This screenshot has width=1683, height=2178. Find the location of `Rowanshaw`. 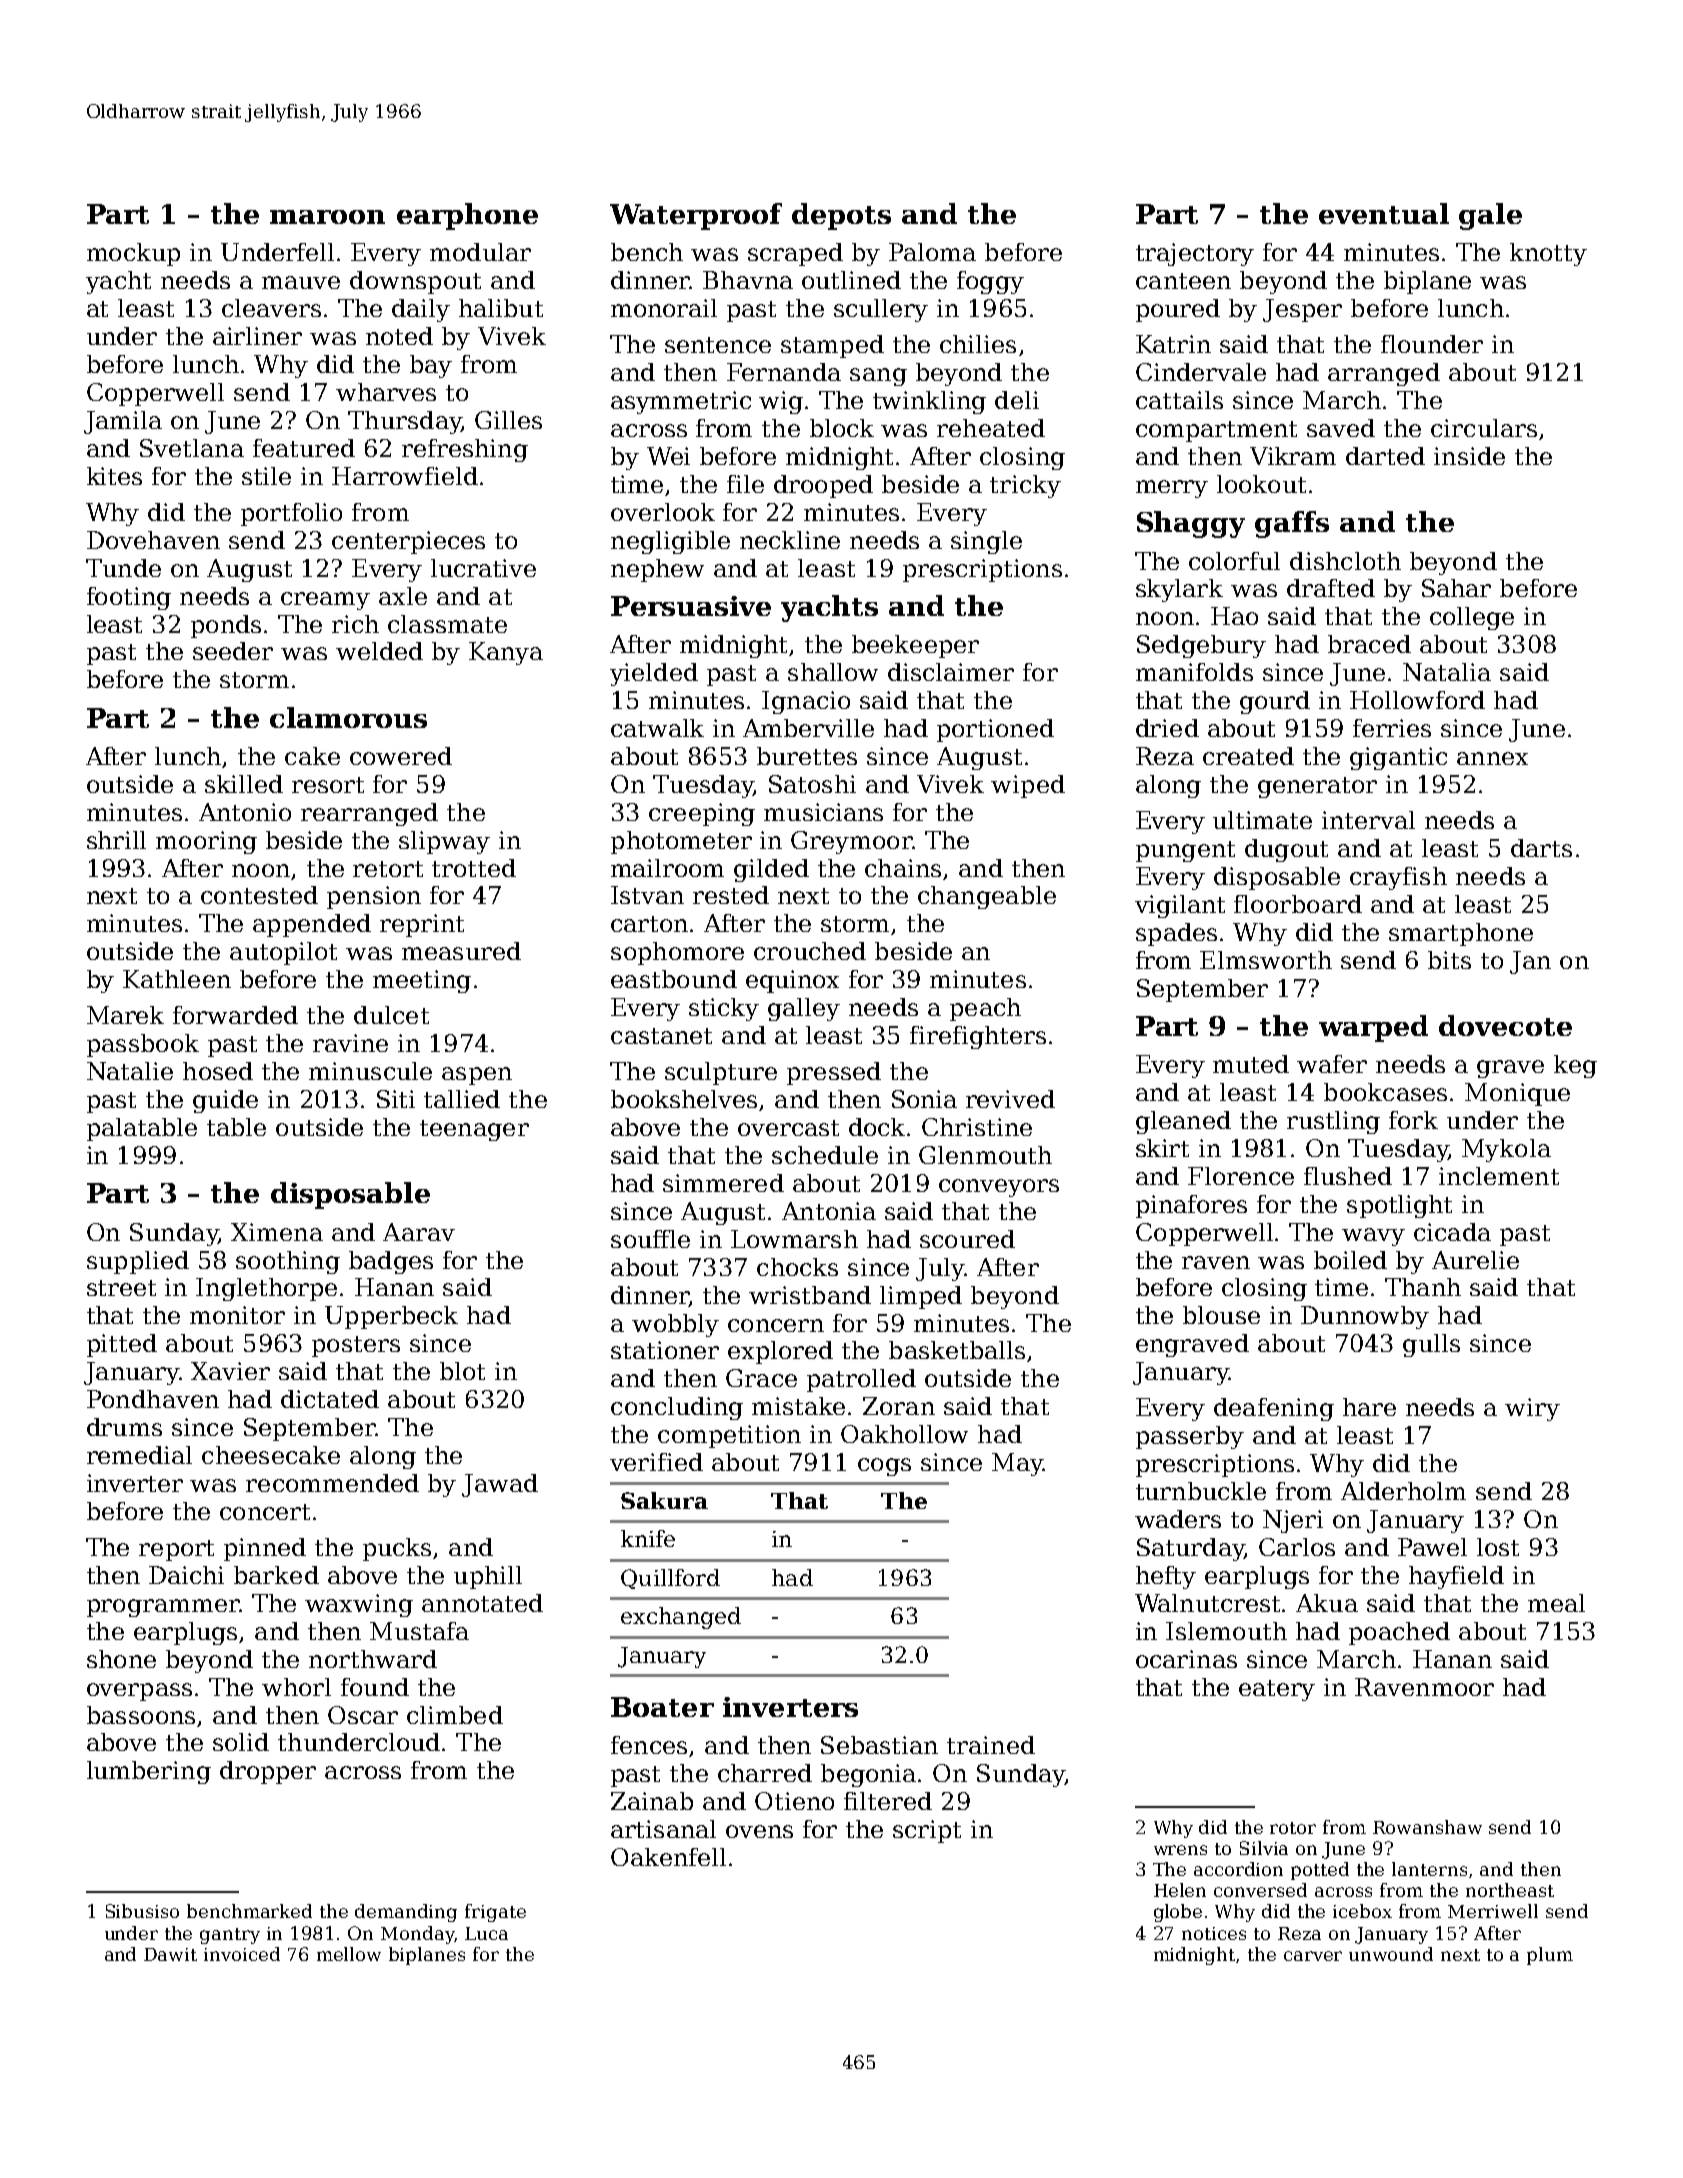

Rowanshaw is located at coordinates (1427, 1827).
